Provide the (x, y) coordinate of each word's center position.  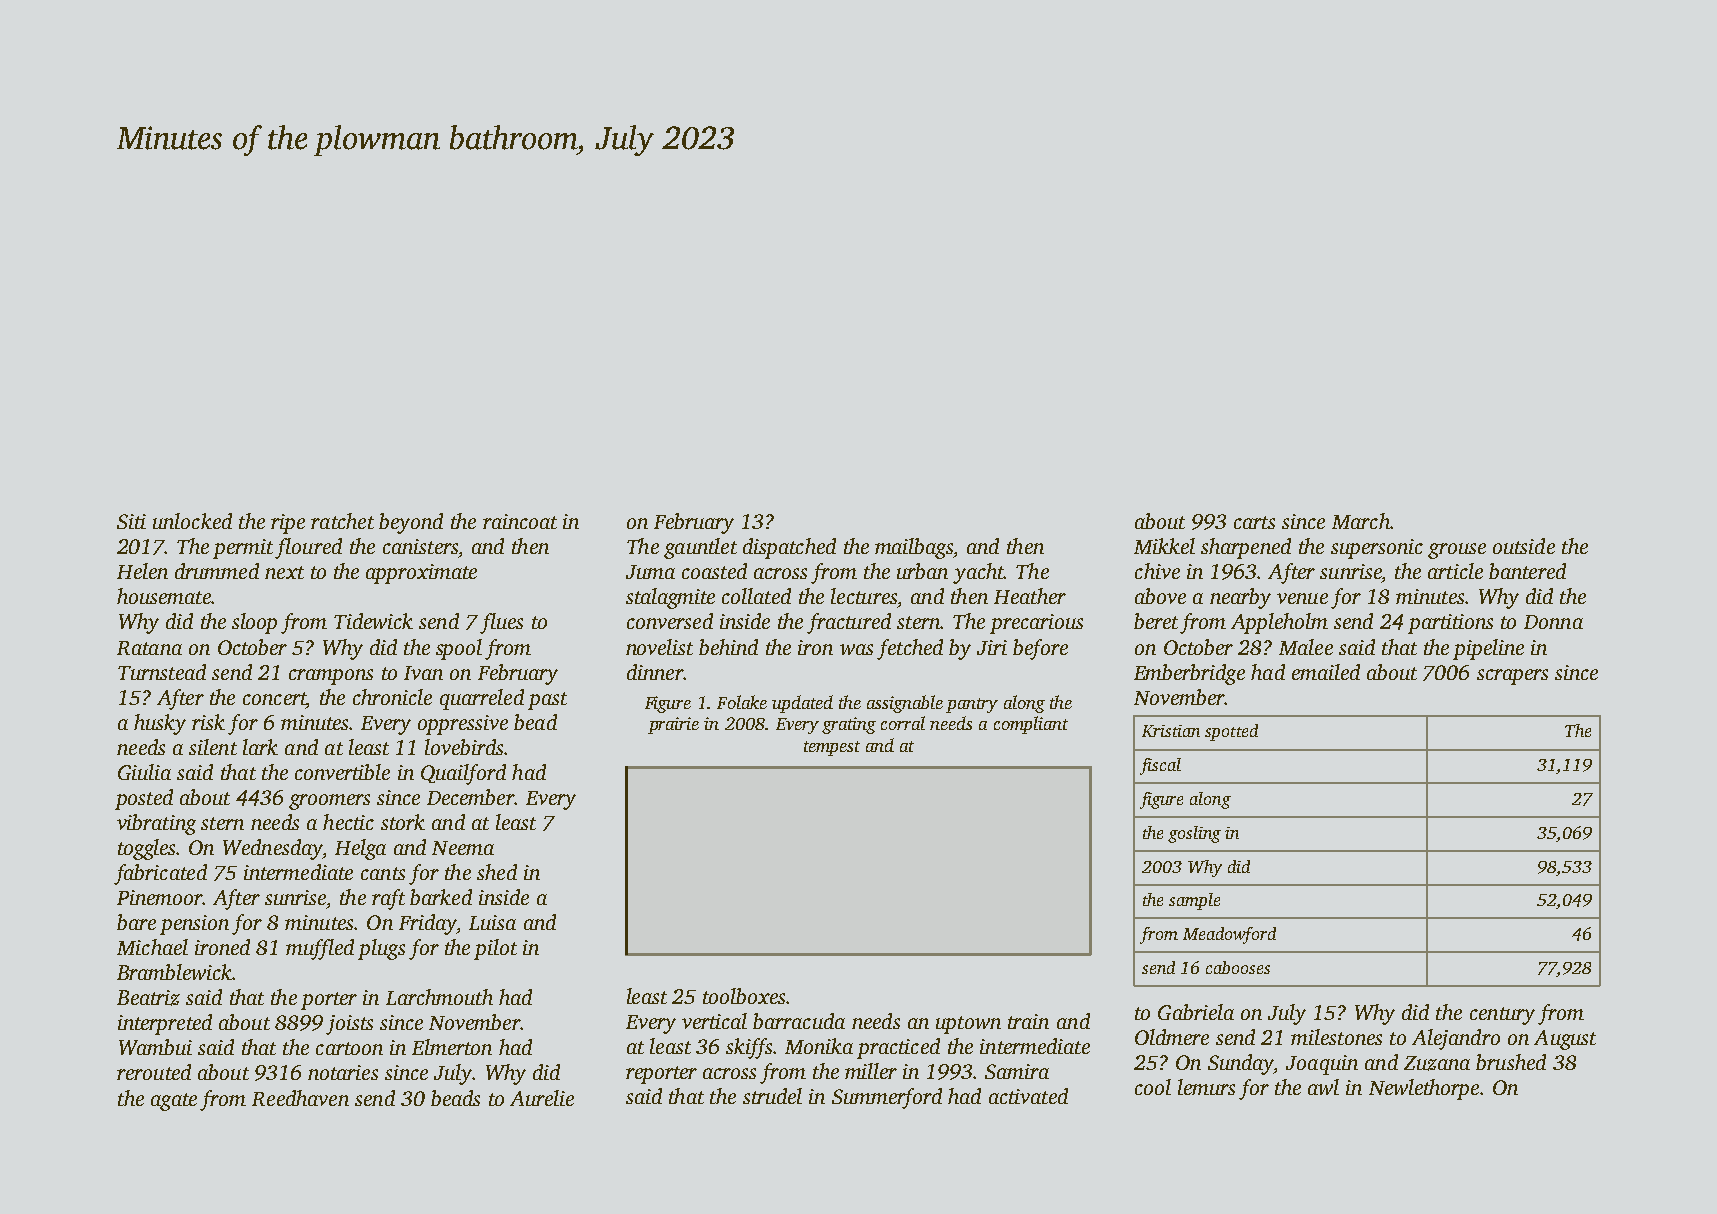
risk (208, 722)
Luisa (492, 922)
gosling (1194, 834)
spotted (1231, 732)
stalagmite (670, 598)
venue (1302, 598)
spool (459, 649)
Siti (131, 521)
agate (174, 1102)
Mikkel (1164, 546)
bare (136, 922)
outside (1524, 546)
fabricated (160, 874)
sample (1194, 901)
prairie (673, 725)
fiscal (1160, 766)
